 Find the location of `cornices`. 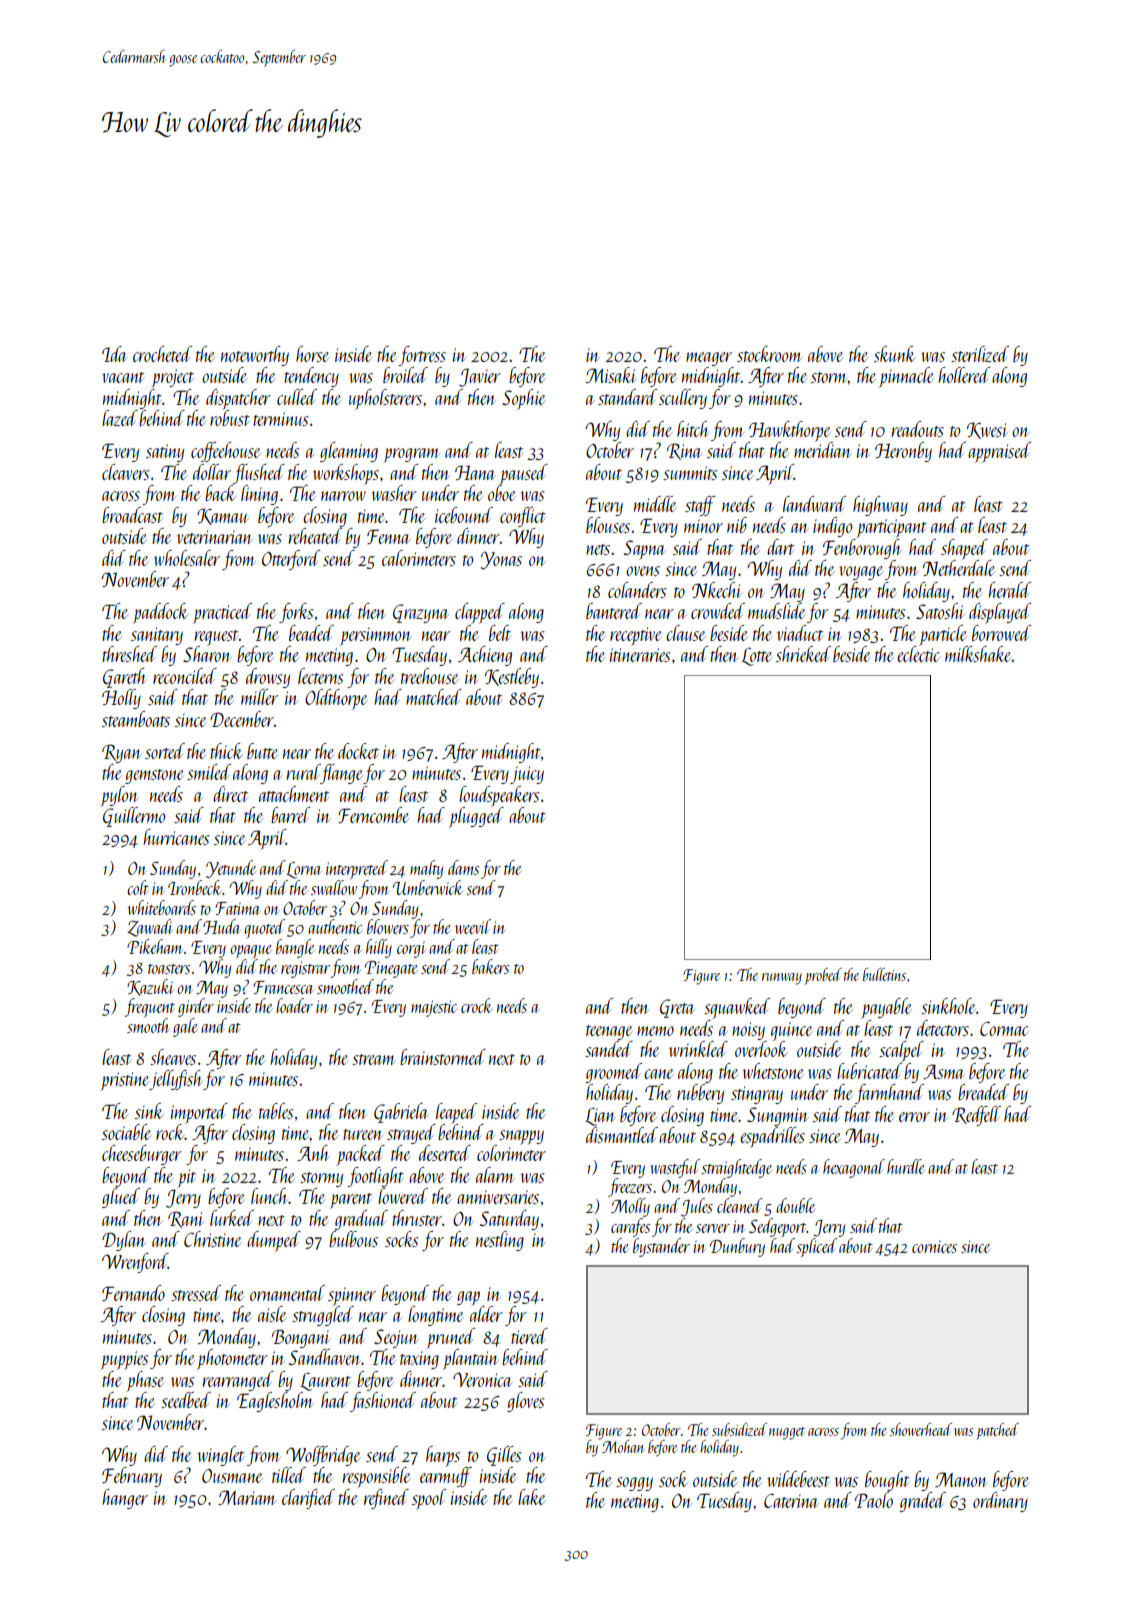

cornices is located at coordinates (934, 1246).
